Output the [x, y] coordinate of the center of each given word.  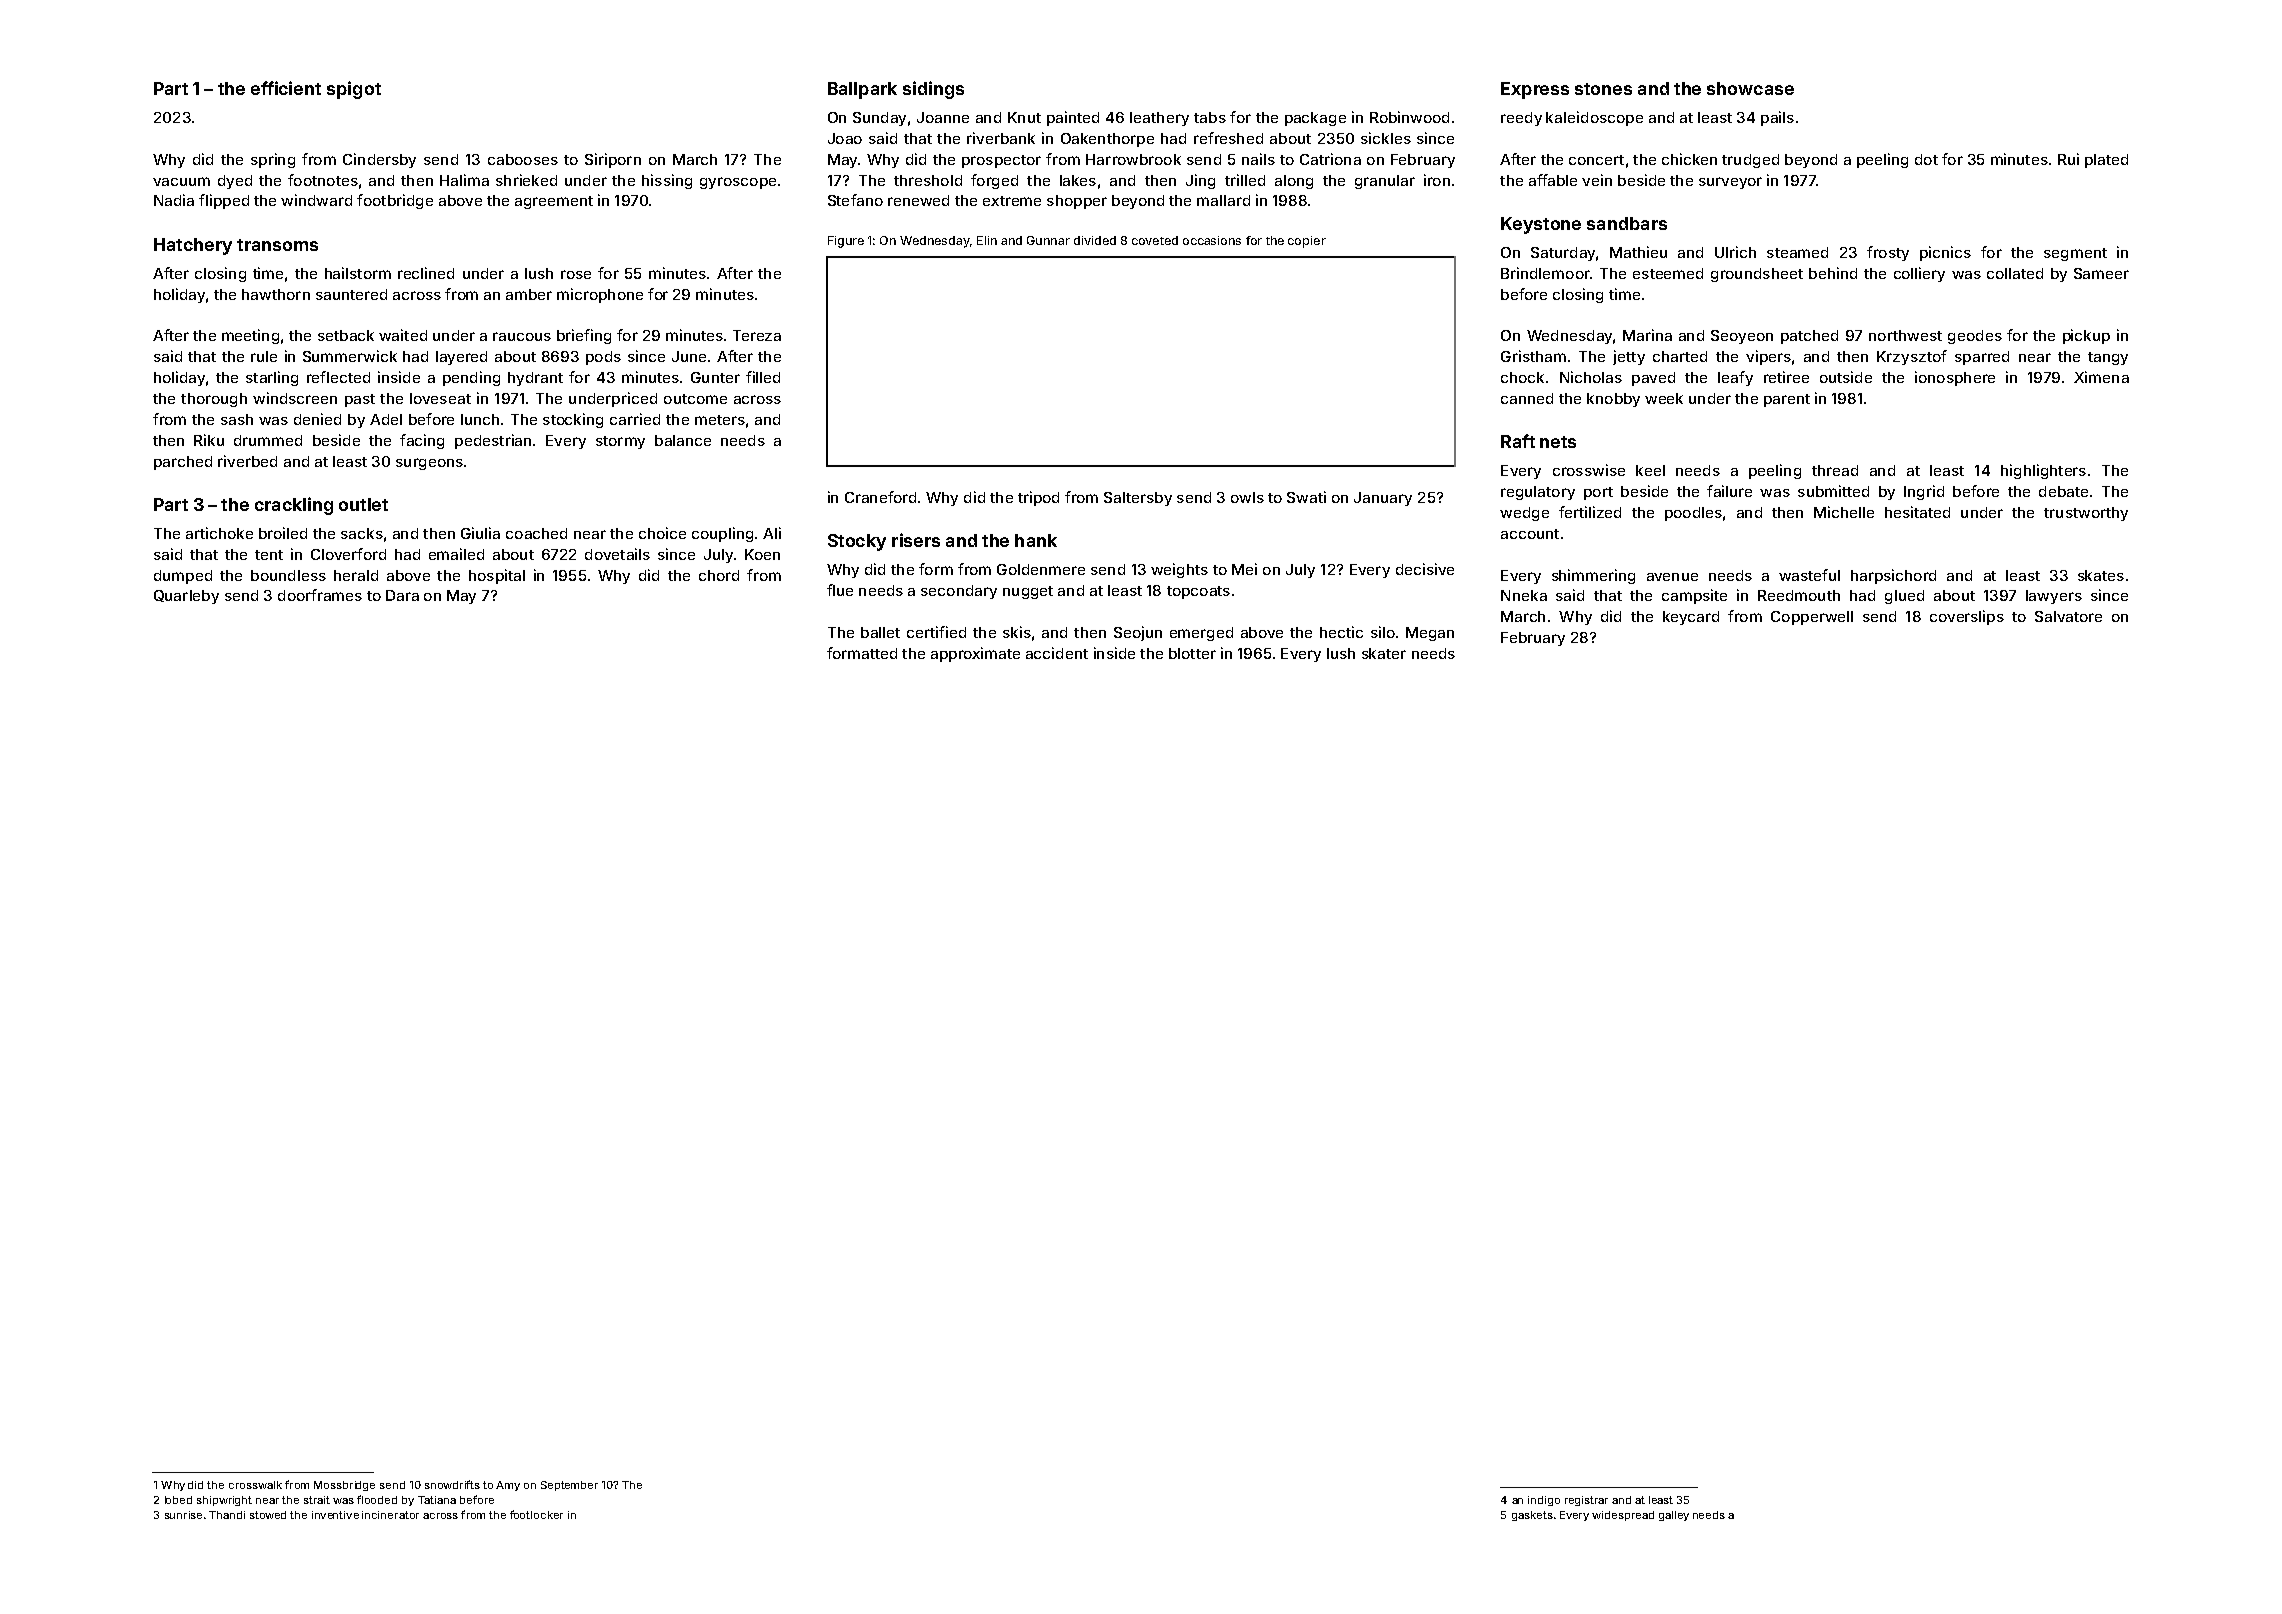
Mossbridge [344, 1486]
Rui [2068, 159]
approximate [975, 654]
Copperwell [1812, 618]
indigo [1544, 1501]
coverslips [1967, 617]
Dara [402, 595]
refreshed [1228, 138]
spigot [354, 90]
